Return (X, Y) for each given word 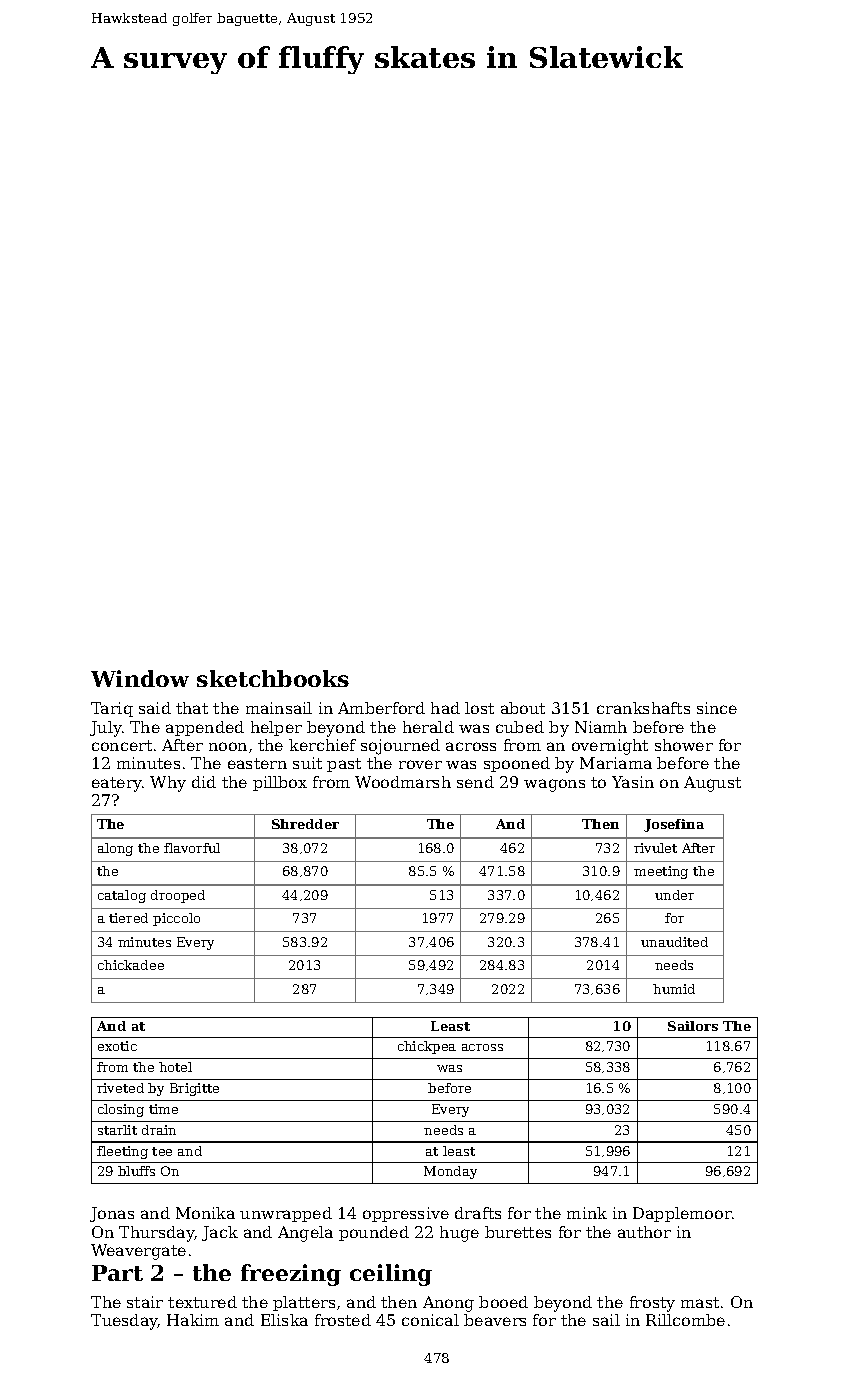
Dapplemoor (682, 1214)
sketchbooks (273, 678)
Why (168, 784)
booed (503, 1302)
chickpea (427, 1047)
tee (162, 1151)
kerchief (322, 745)
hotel (175, 1067)
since (717, 708)
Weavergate (138, 1252)
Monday (450, 1172)
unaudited (674, 942)
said (155, 708)
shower (684, 745)
